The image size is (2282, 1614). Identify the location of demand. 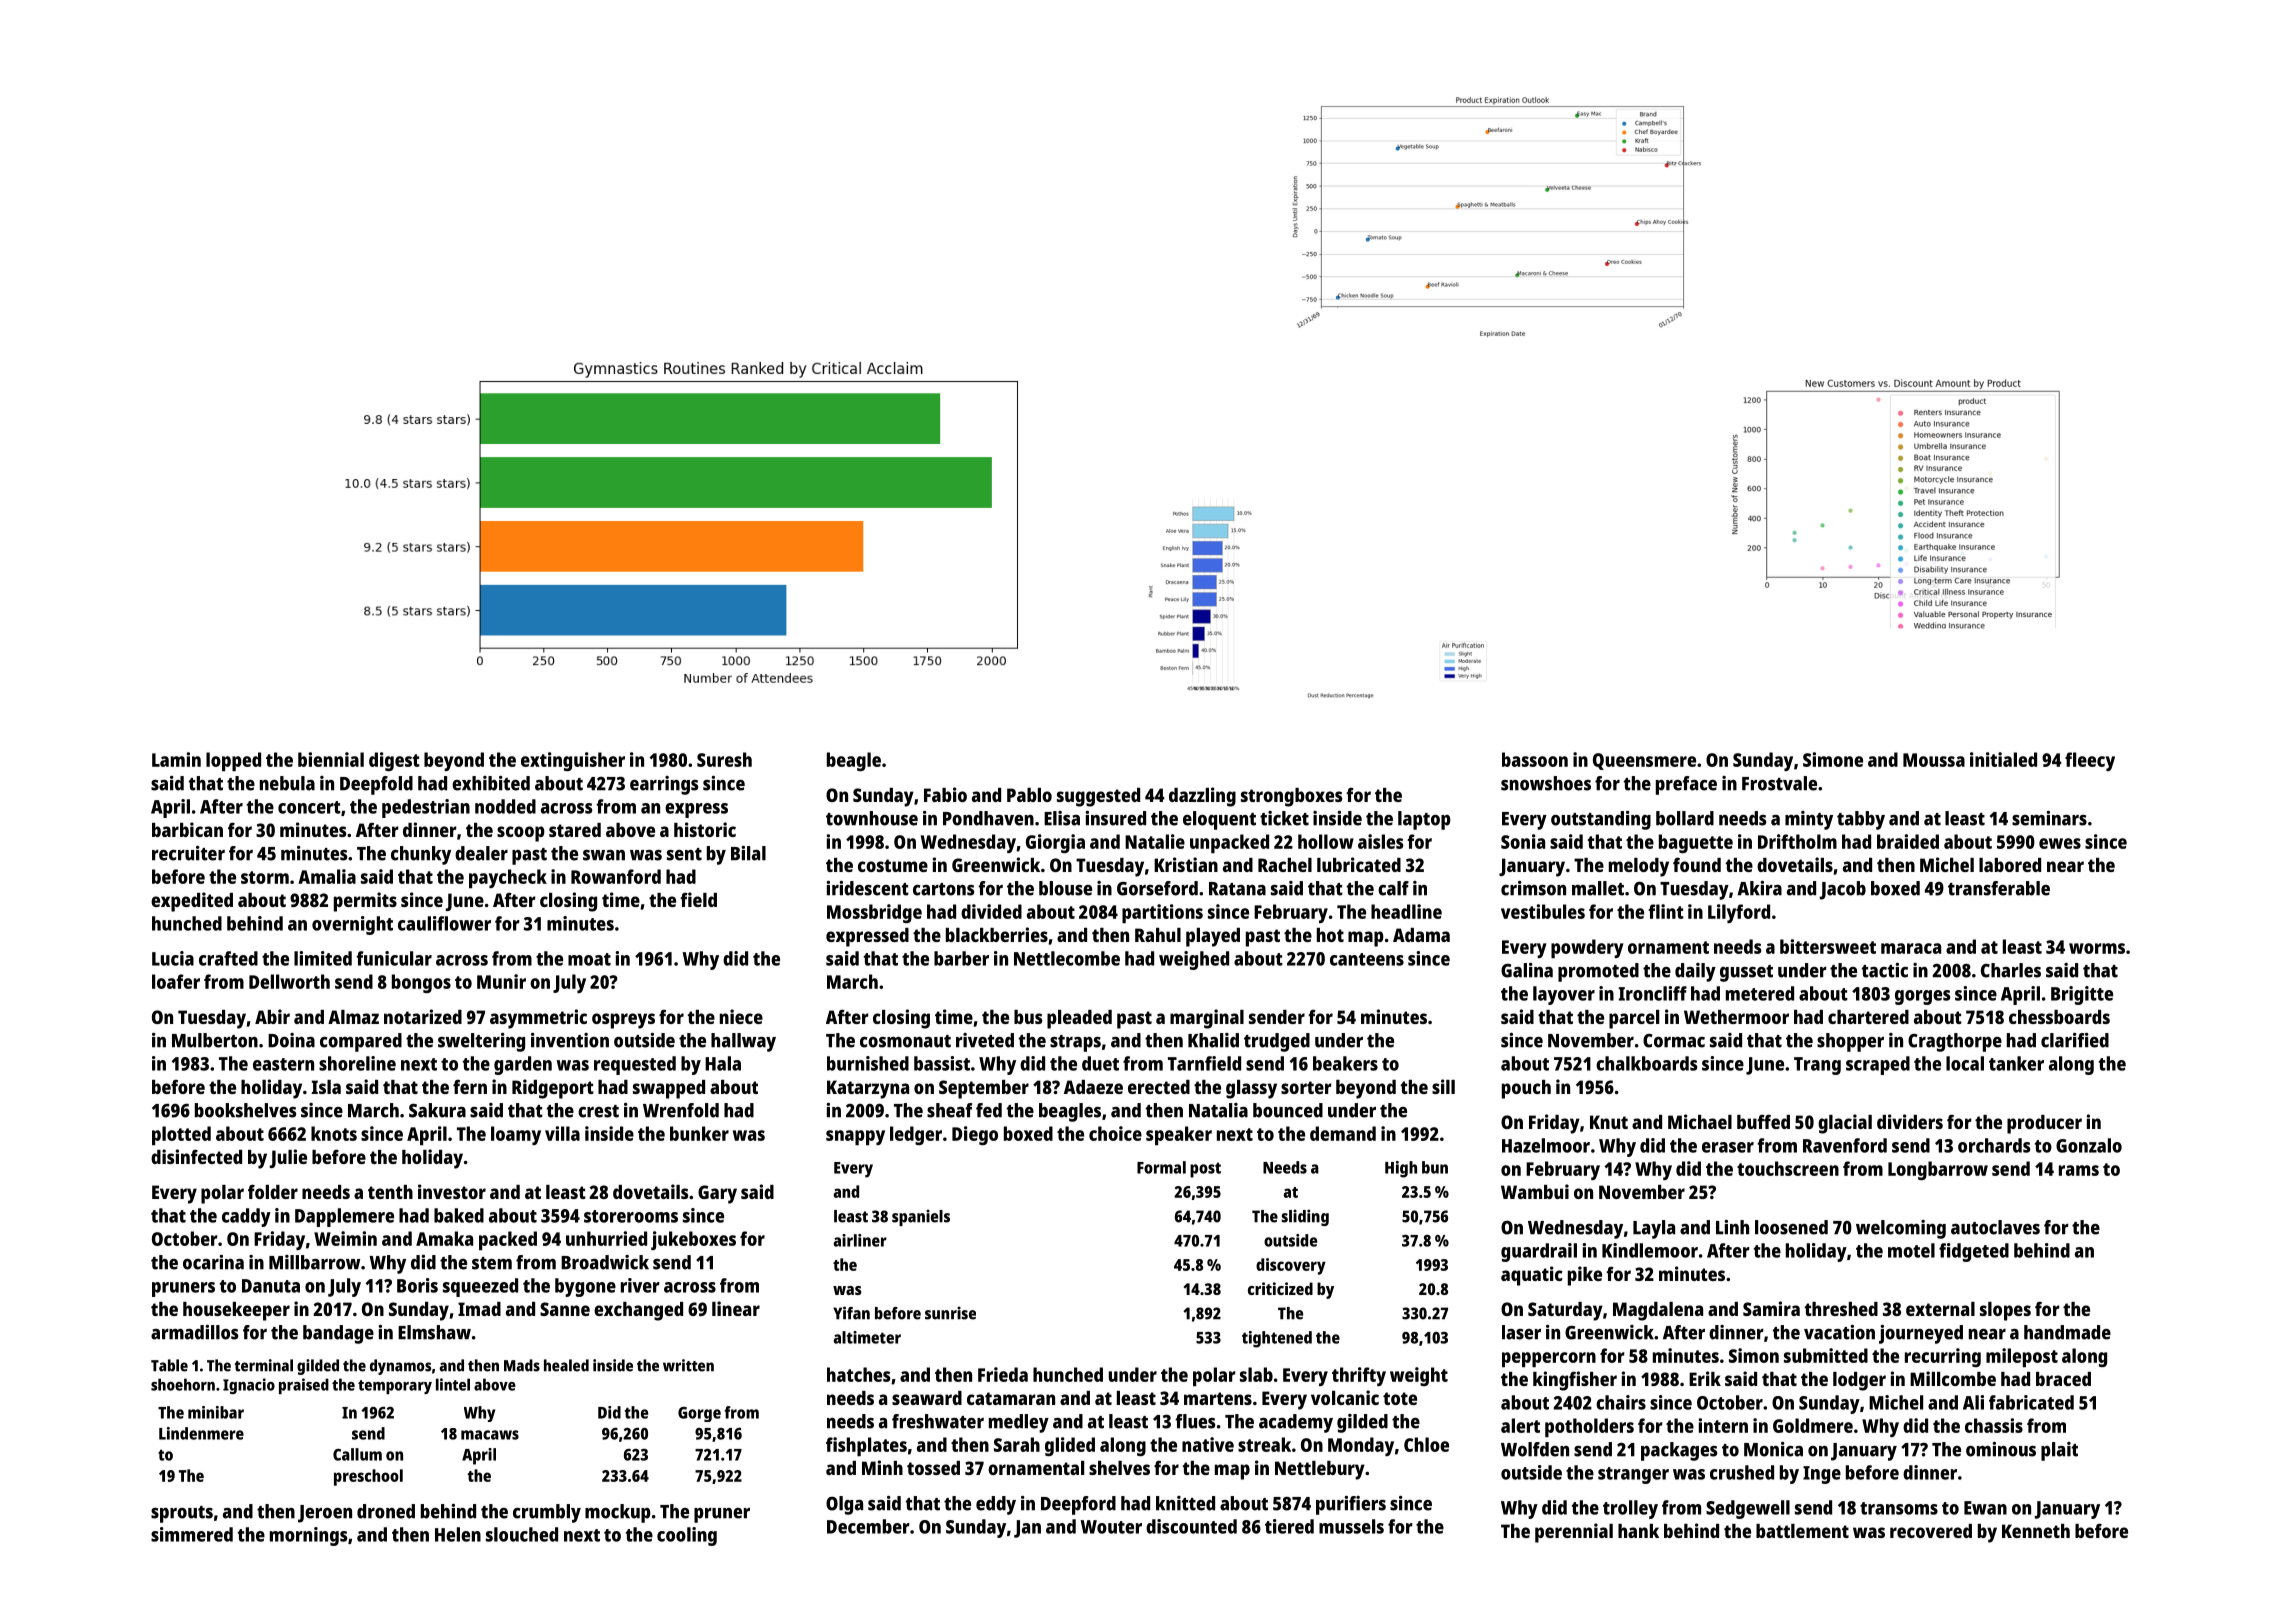
(1343, 1133).
